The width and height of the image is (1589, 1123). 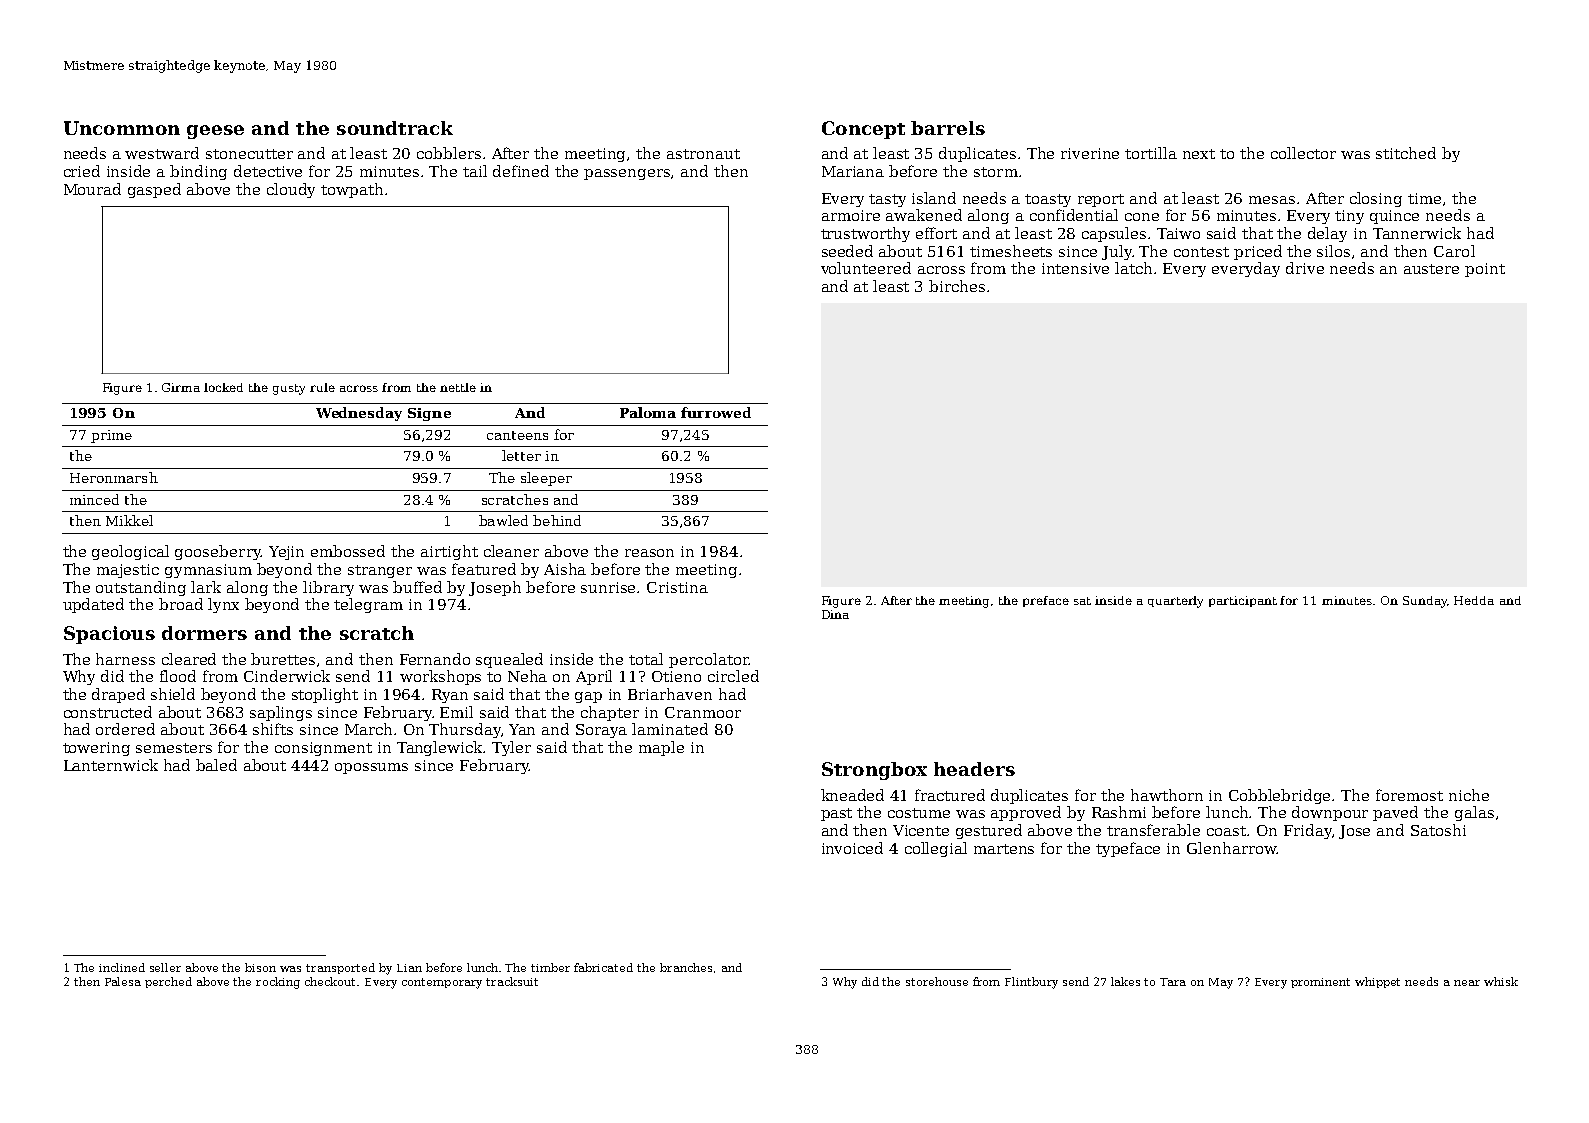 I want to click on astronaut, so click(x=703, y=154).
